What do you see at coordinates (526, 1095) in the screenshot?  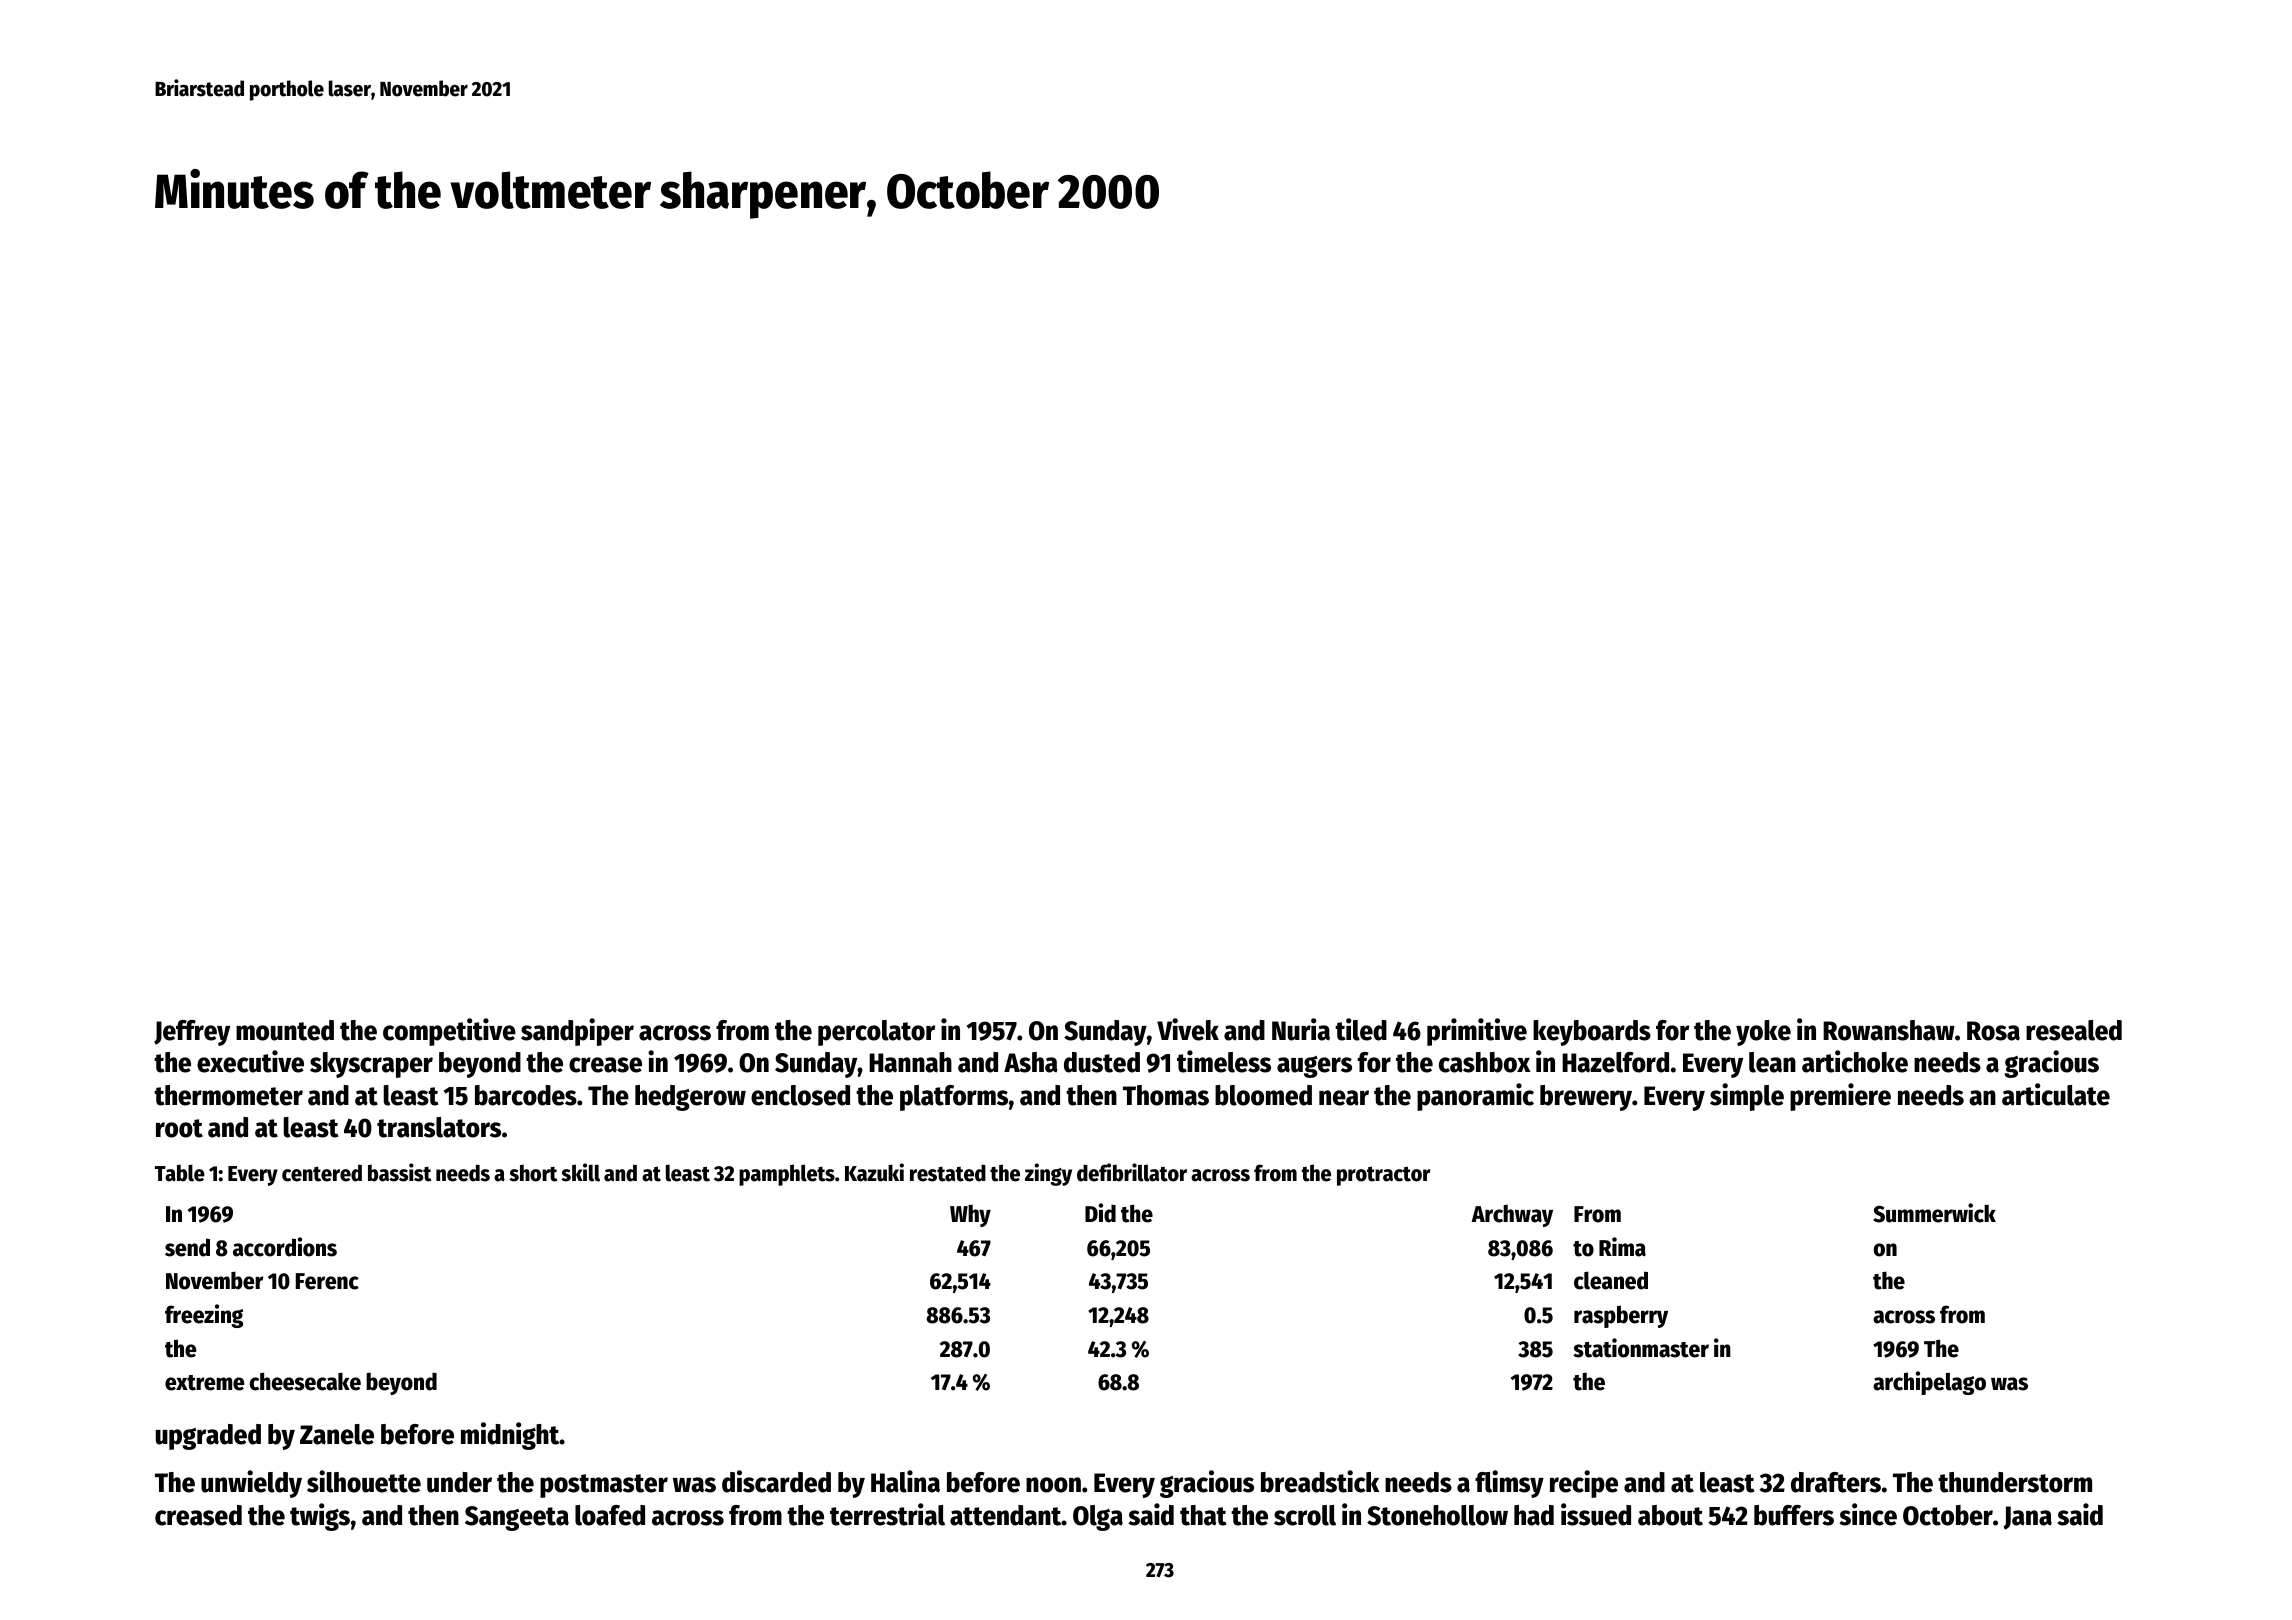 I see `barcodes` at bounding box center [526, 1095].
